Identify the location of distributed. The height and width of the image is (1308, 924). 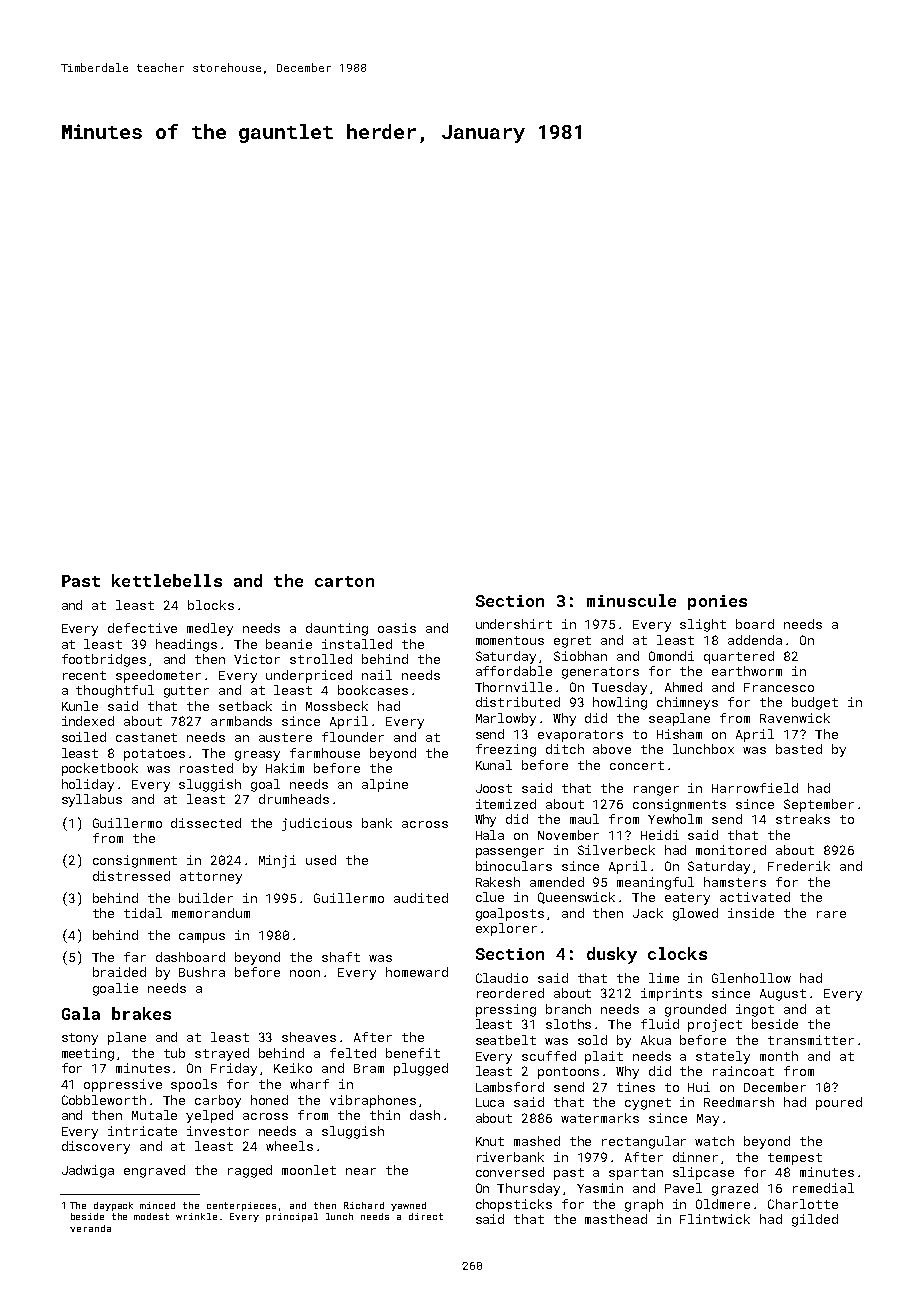
(518, 702).
